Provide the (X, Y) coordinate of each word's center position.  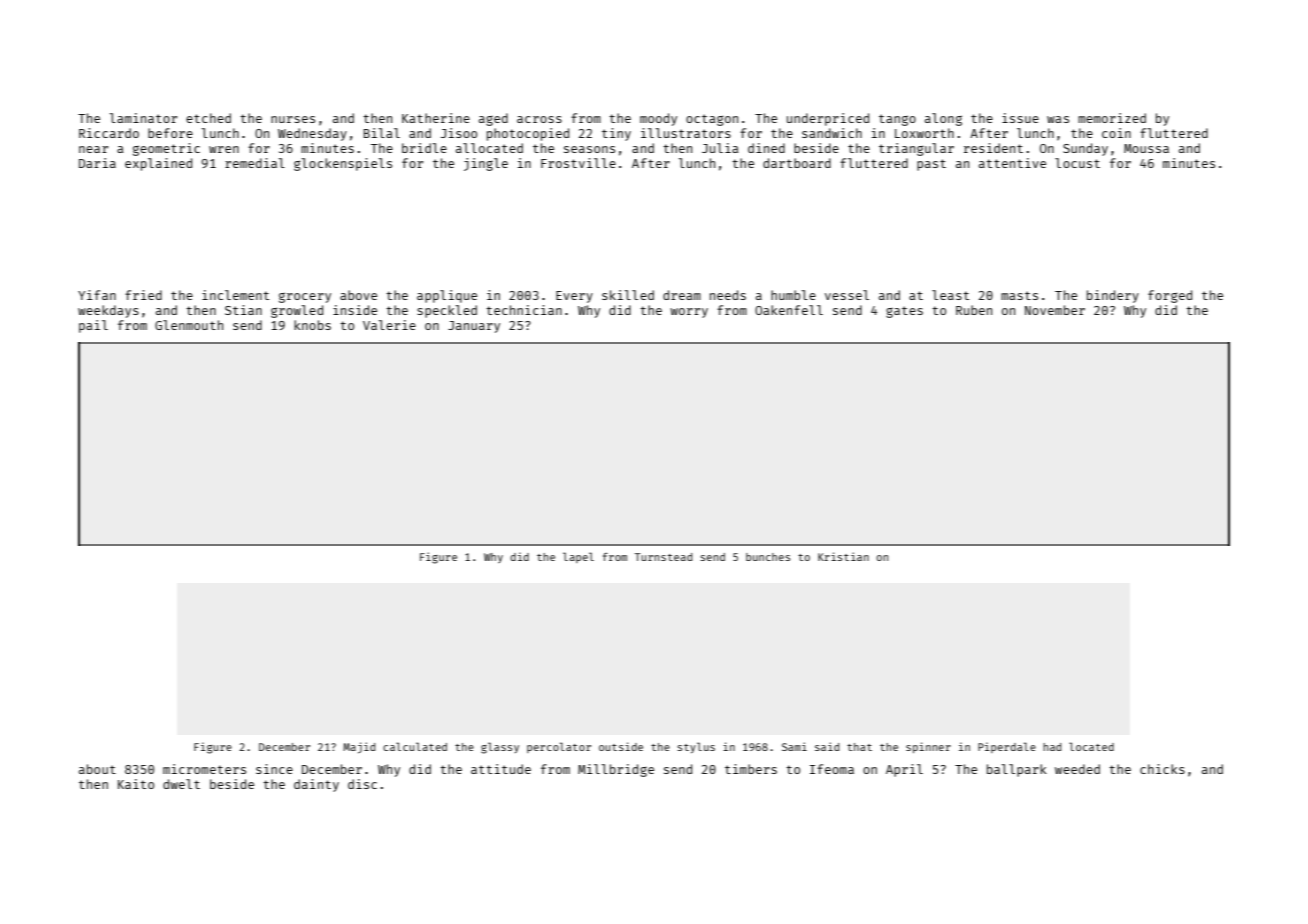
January (474, 327)
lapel (578, 557)
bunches (768, 557)
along (943, 119)
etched (208, 118)
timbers (751, 769)
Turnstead (663, 557)
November (1055, 310)
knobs (312, 325)
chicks (1162, 769)
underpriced (828, 119)
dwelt (181, 784)
